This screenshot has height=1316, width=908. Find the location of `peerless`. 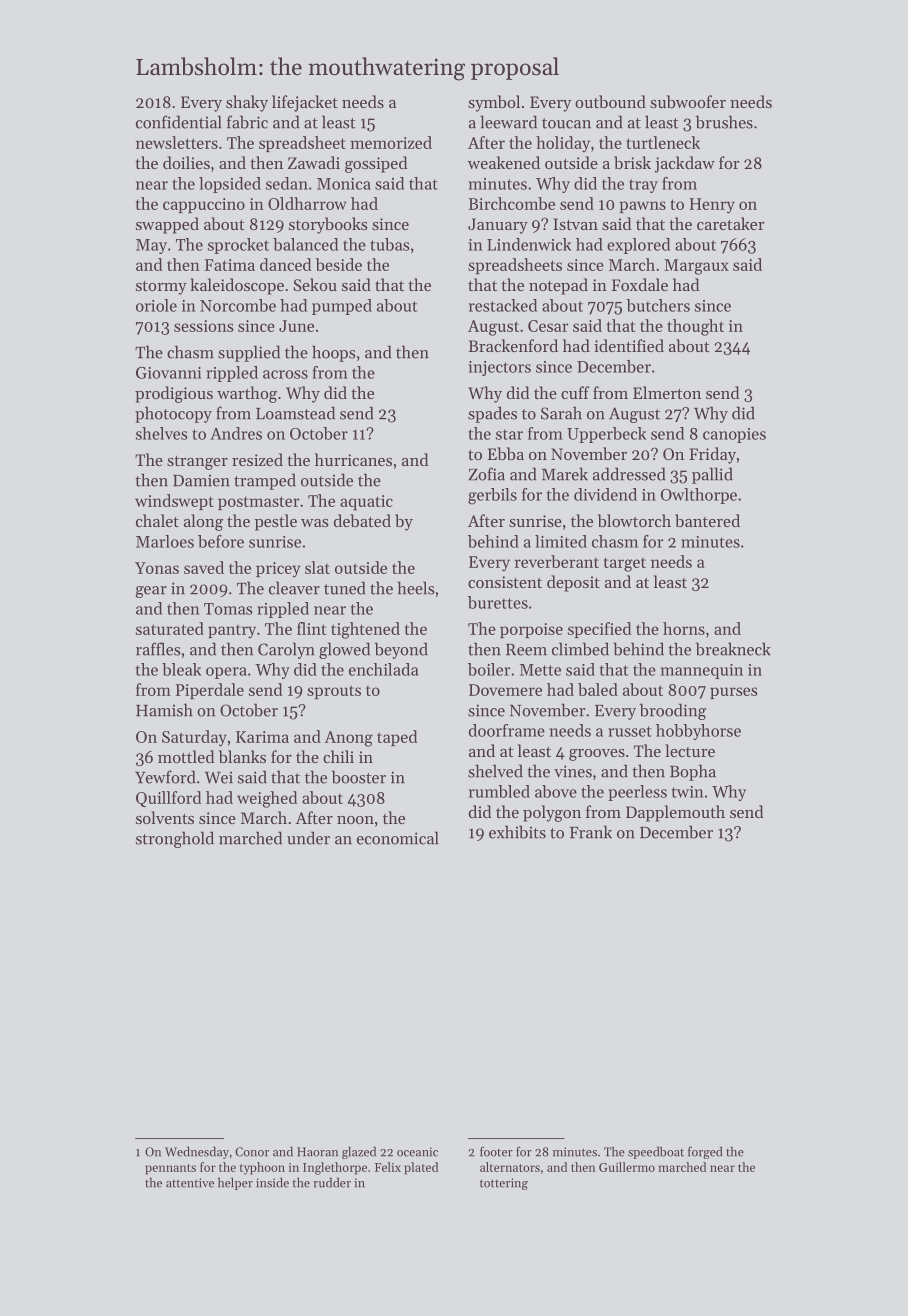

peerless is located at coordinates (637, 793).
